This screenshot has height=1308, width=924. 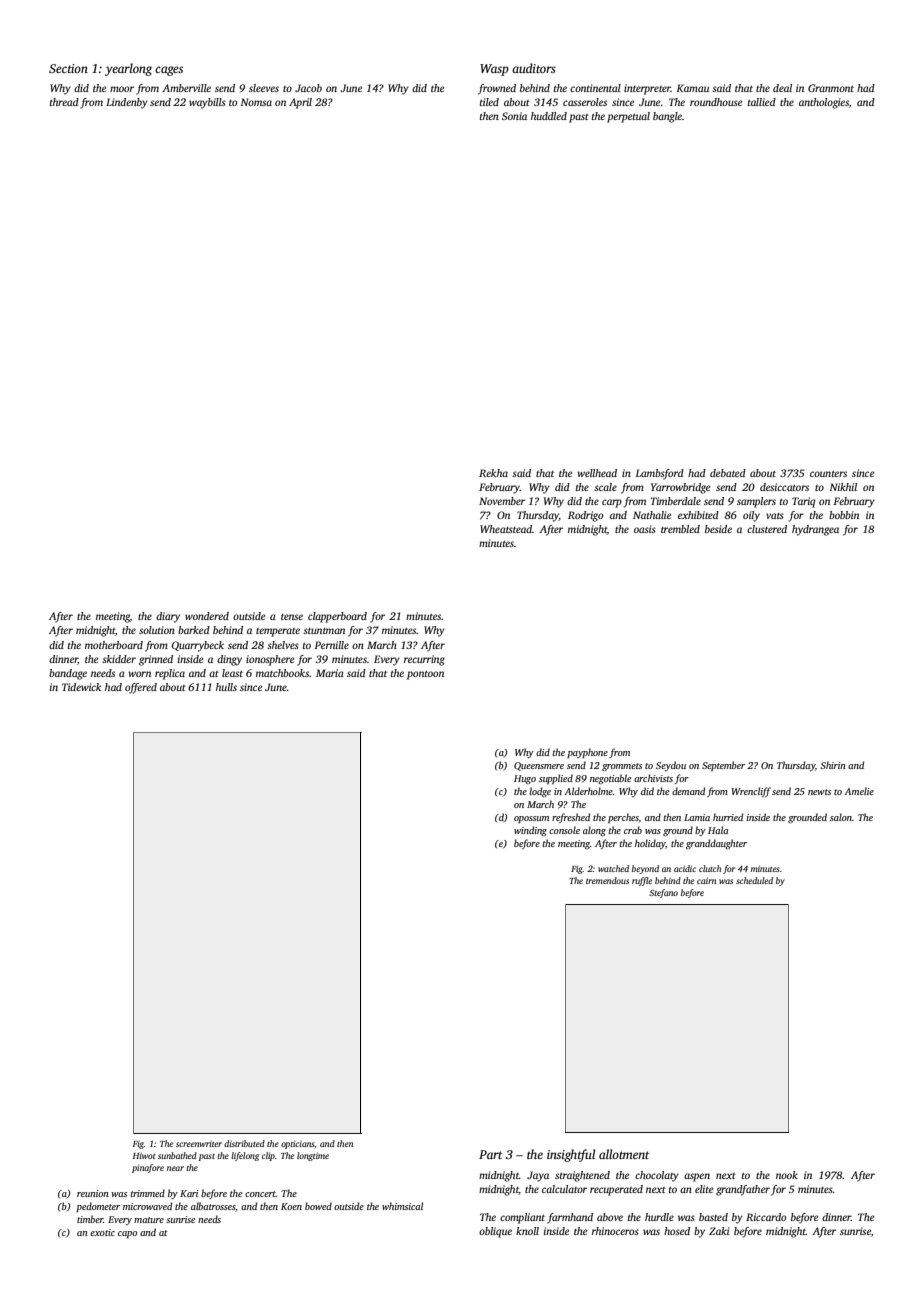 What do you see at coordinates (571, 1155) in the screenshot?
I see `insightful` at bounding box center [571, 1155].
